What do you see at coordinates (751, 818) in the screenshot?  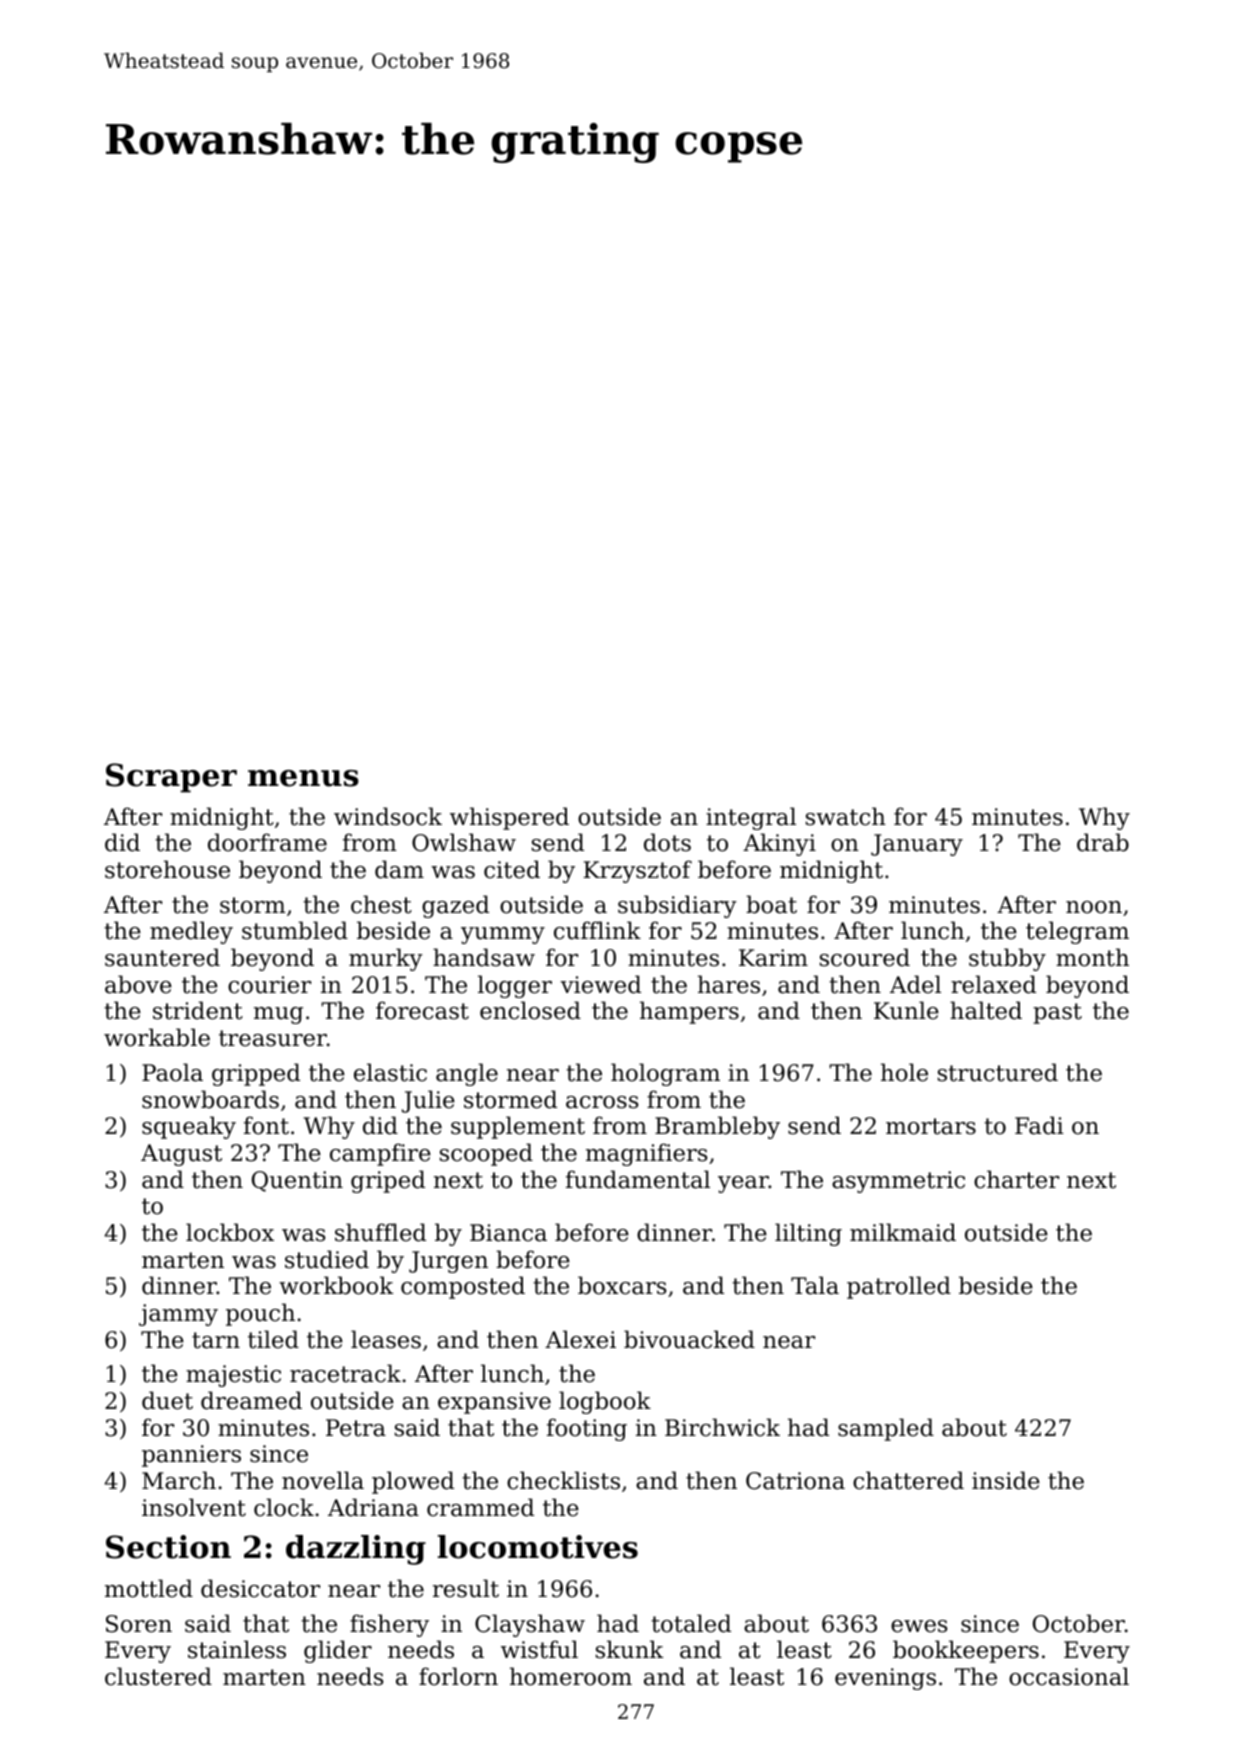 I see `integral` at bounding box center [751, 818].
